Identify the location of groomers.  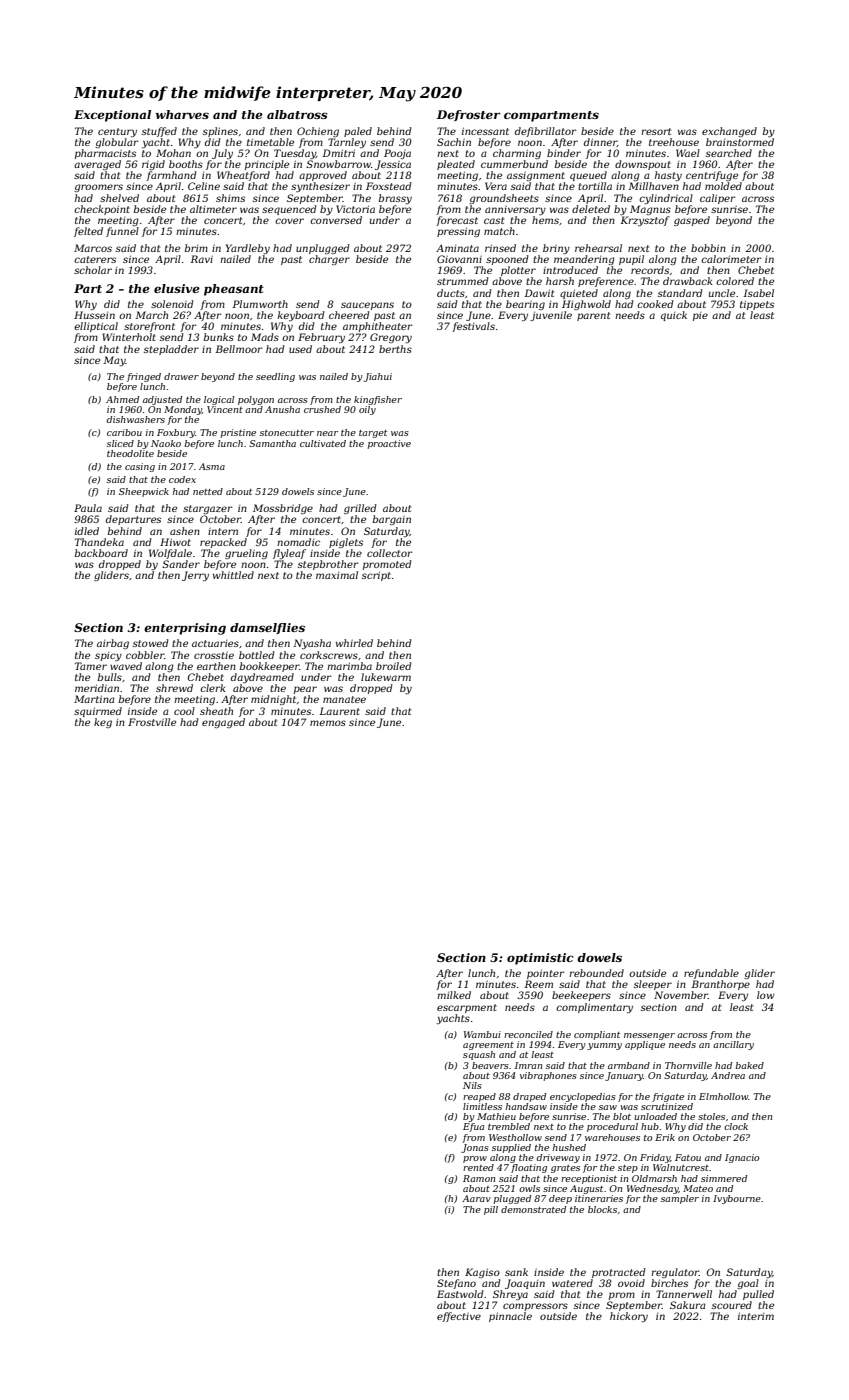
(98, 188).
